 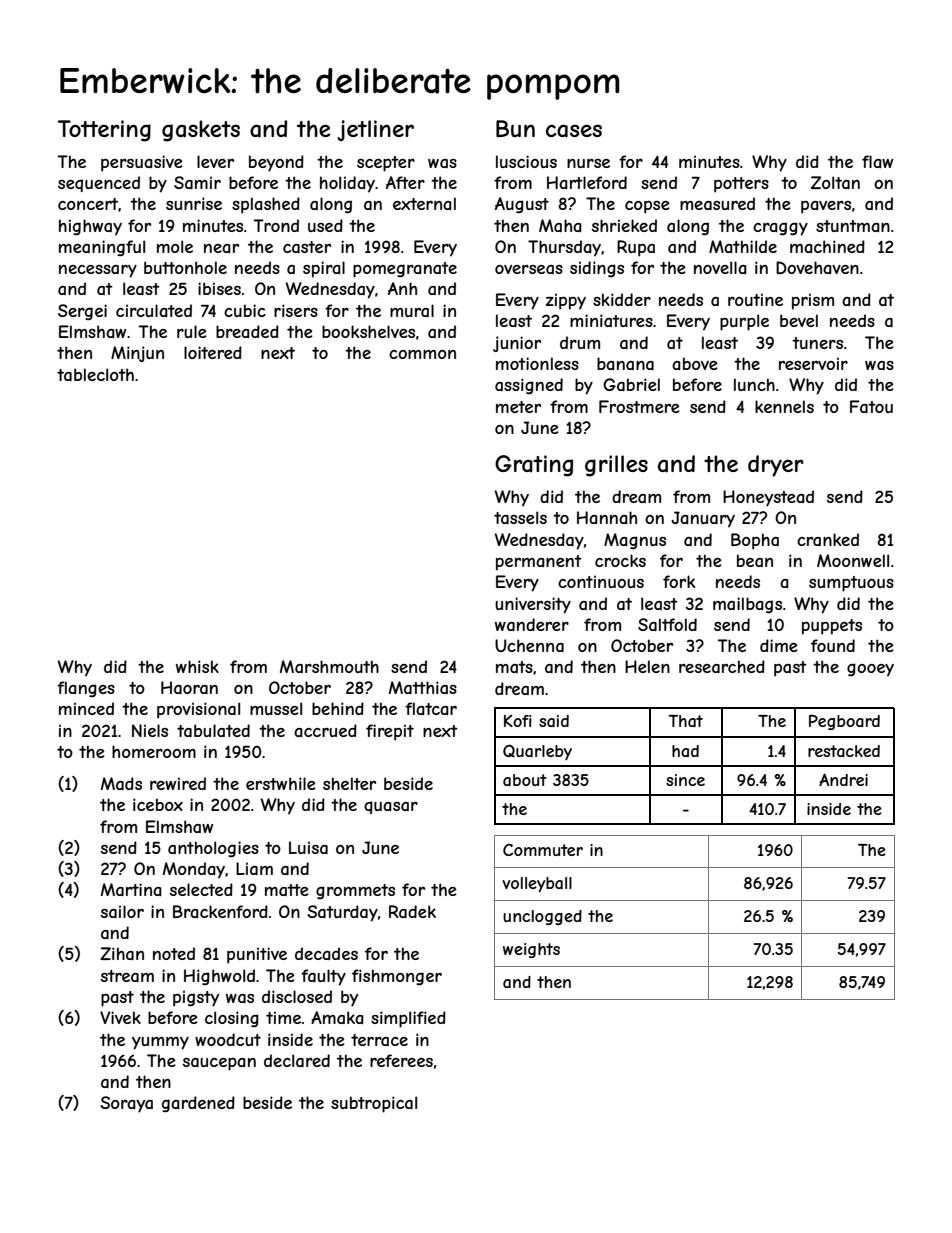 What do you see at coordinates (543, 850) in the image?
I see `Commuter` at bounding box center [543, 850].
